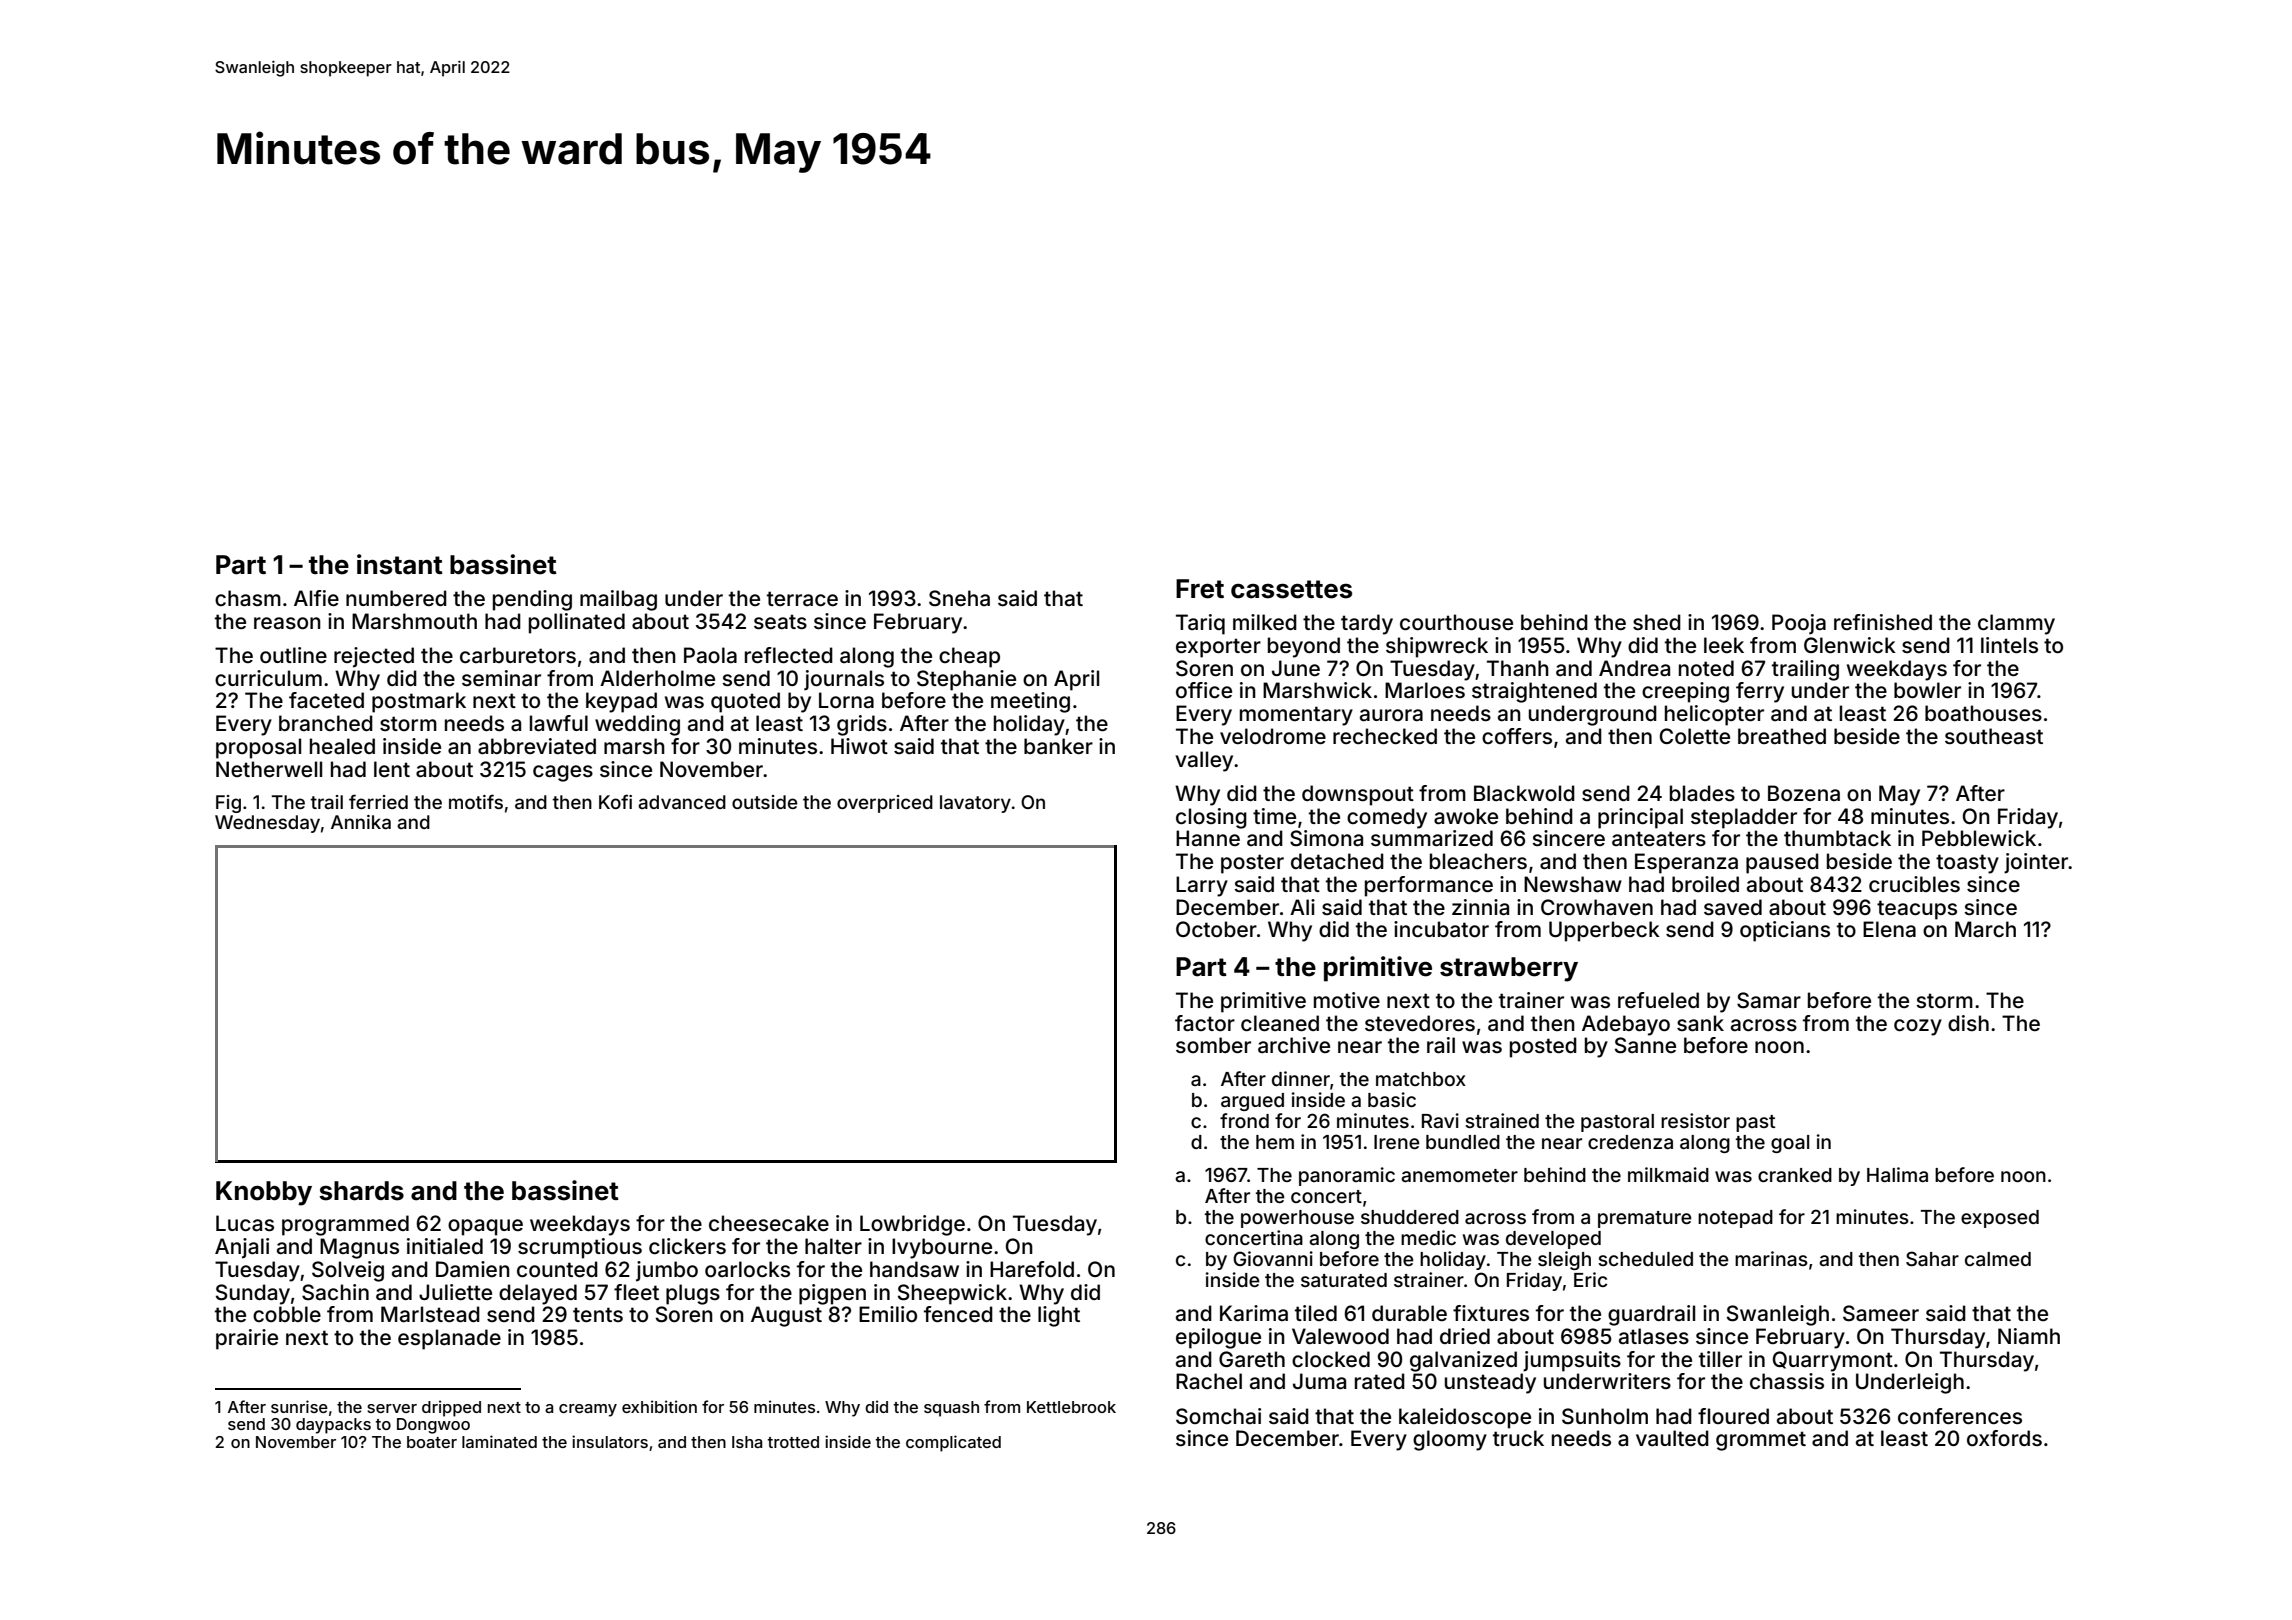 This document has height=1620, width=2292. I want to click on Wednesday, so click(267, 824).
